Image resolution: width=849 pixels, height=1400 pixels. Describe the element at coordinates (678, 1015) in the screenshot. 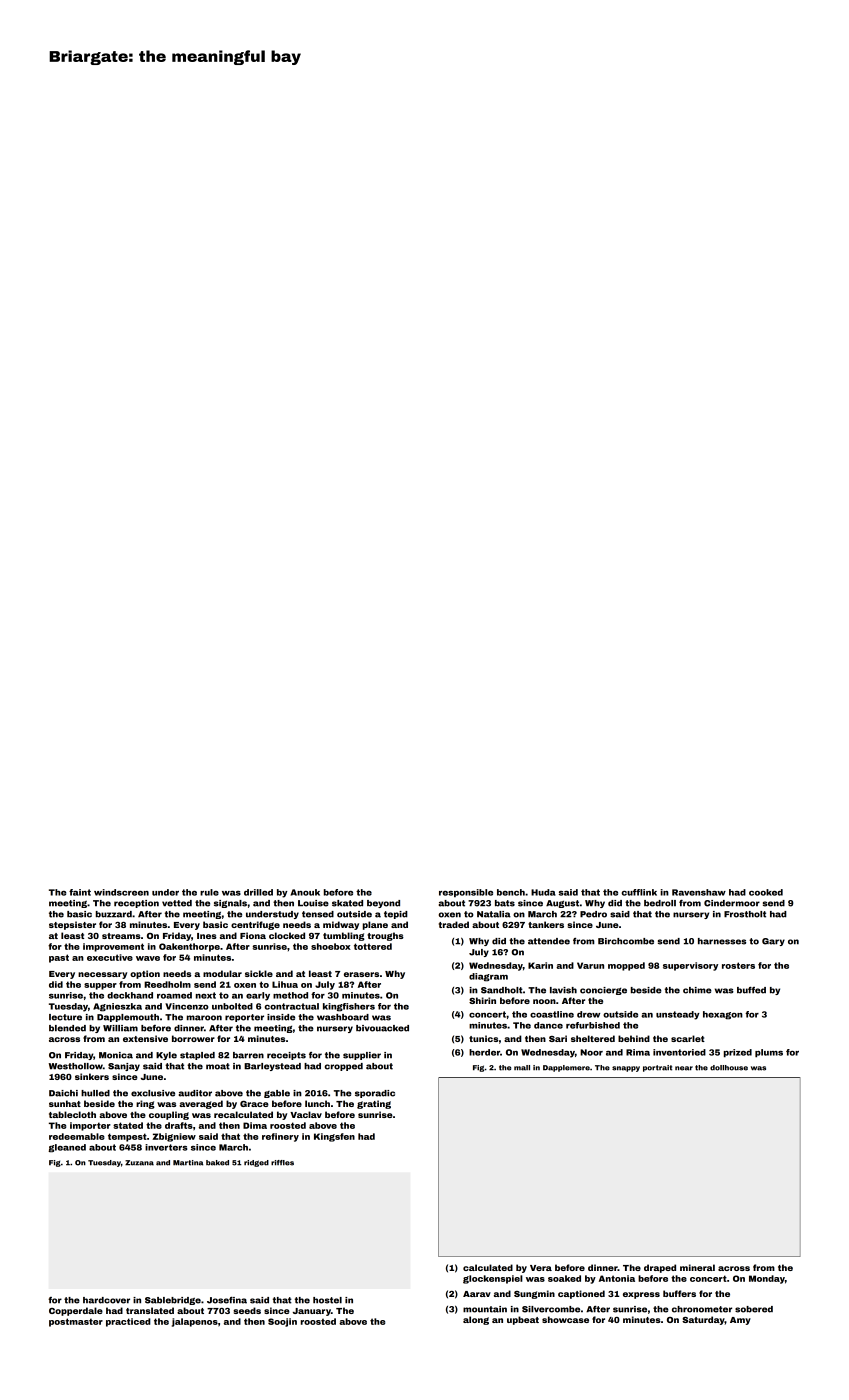

I see `unsteady` at that location.
